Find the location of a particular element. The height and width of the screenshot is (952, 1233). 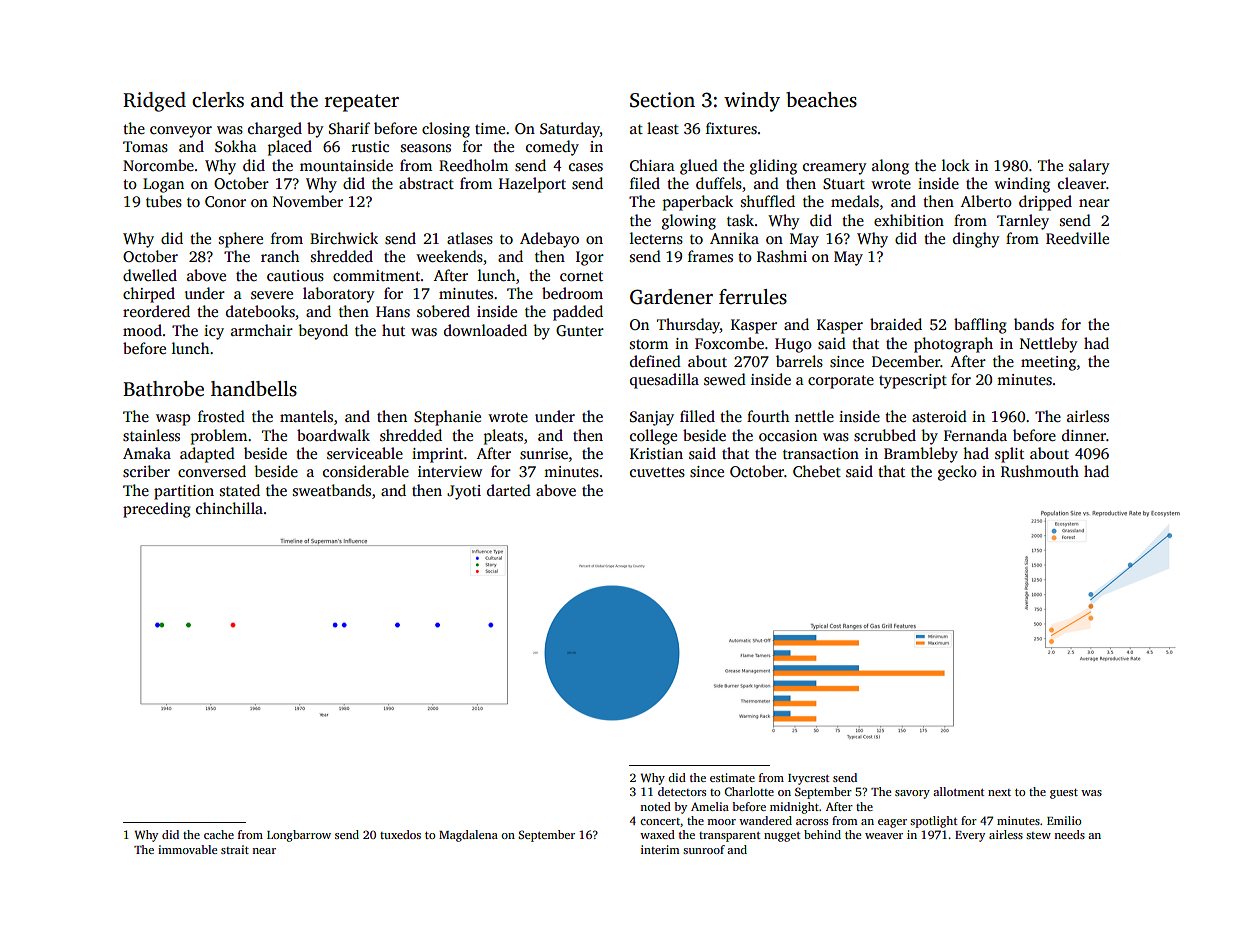

preceding is located at coordinates (157, 510).
